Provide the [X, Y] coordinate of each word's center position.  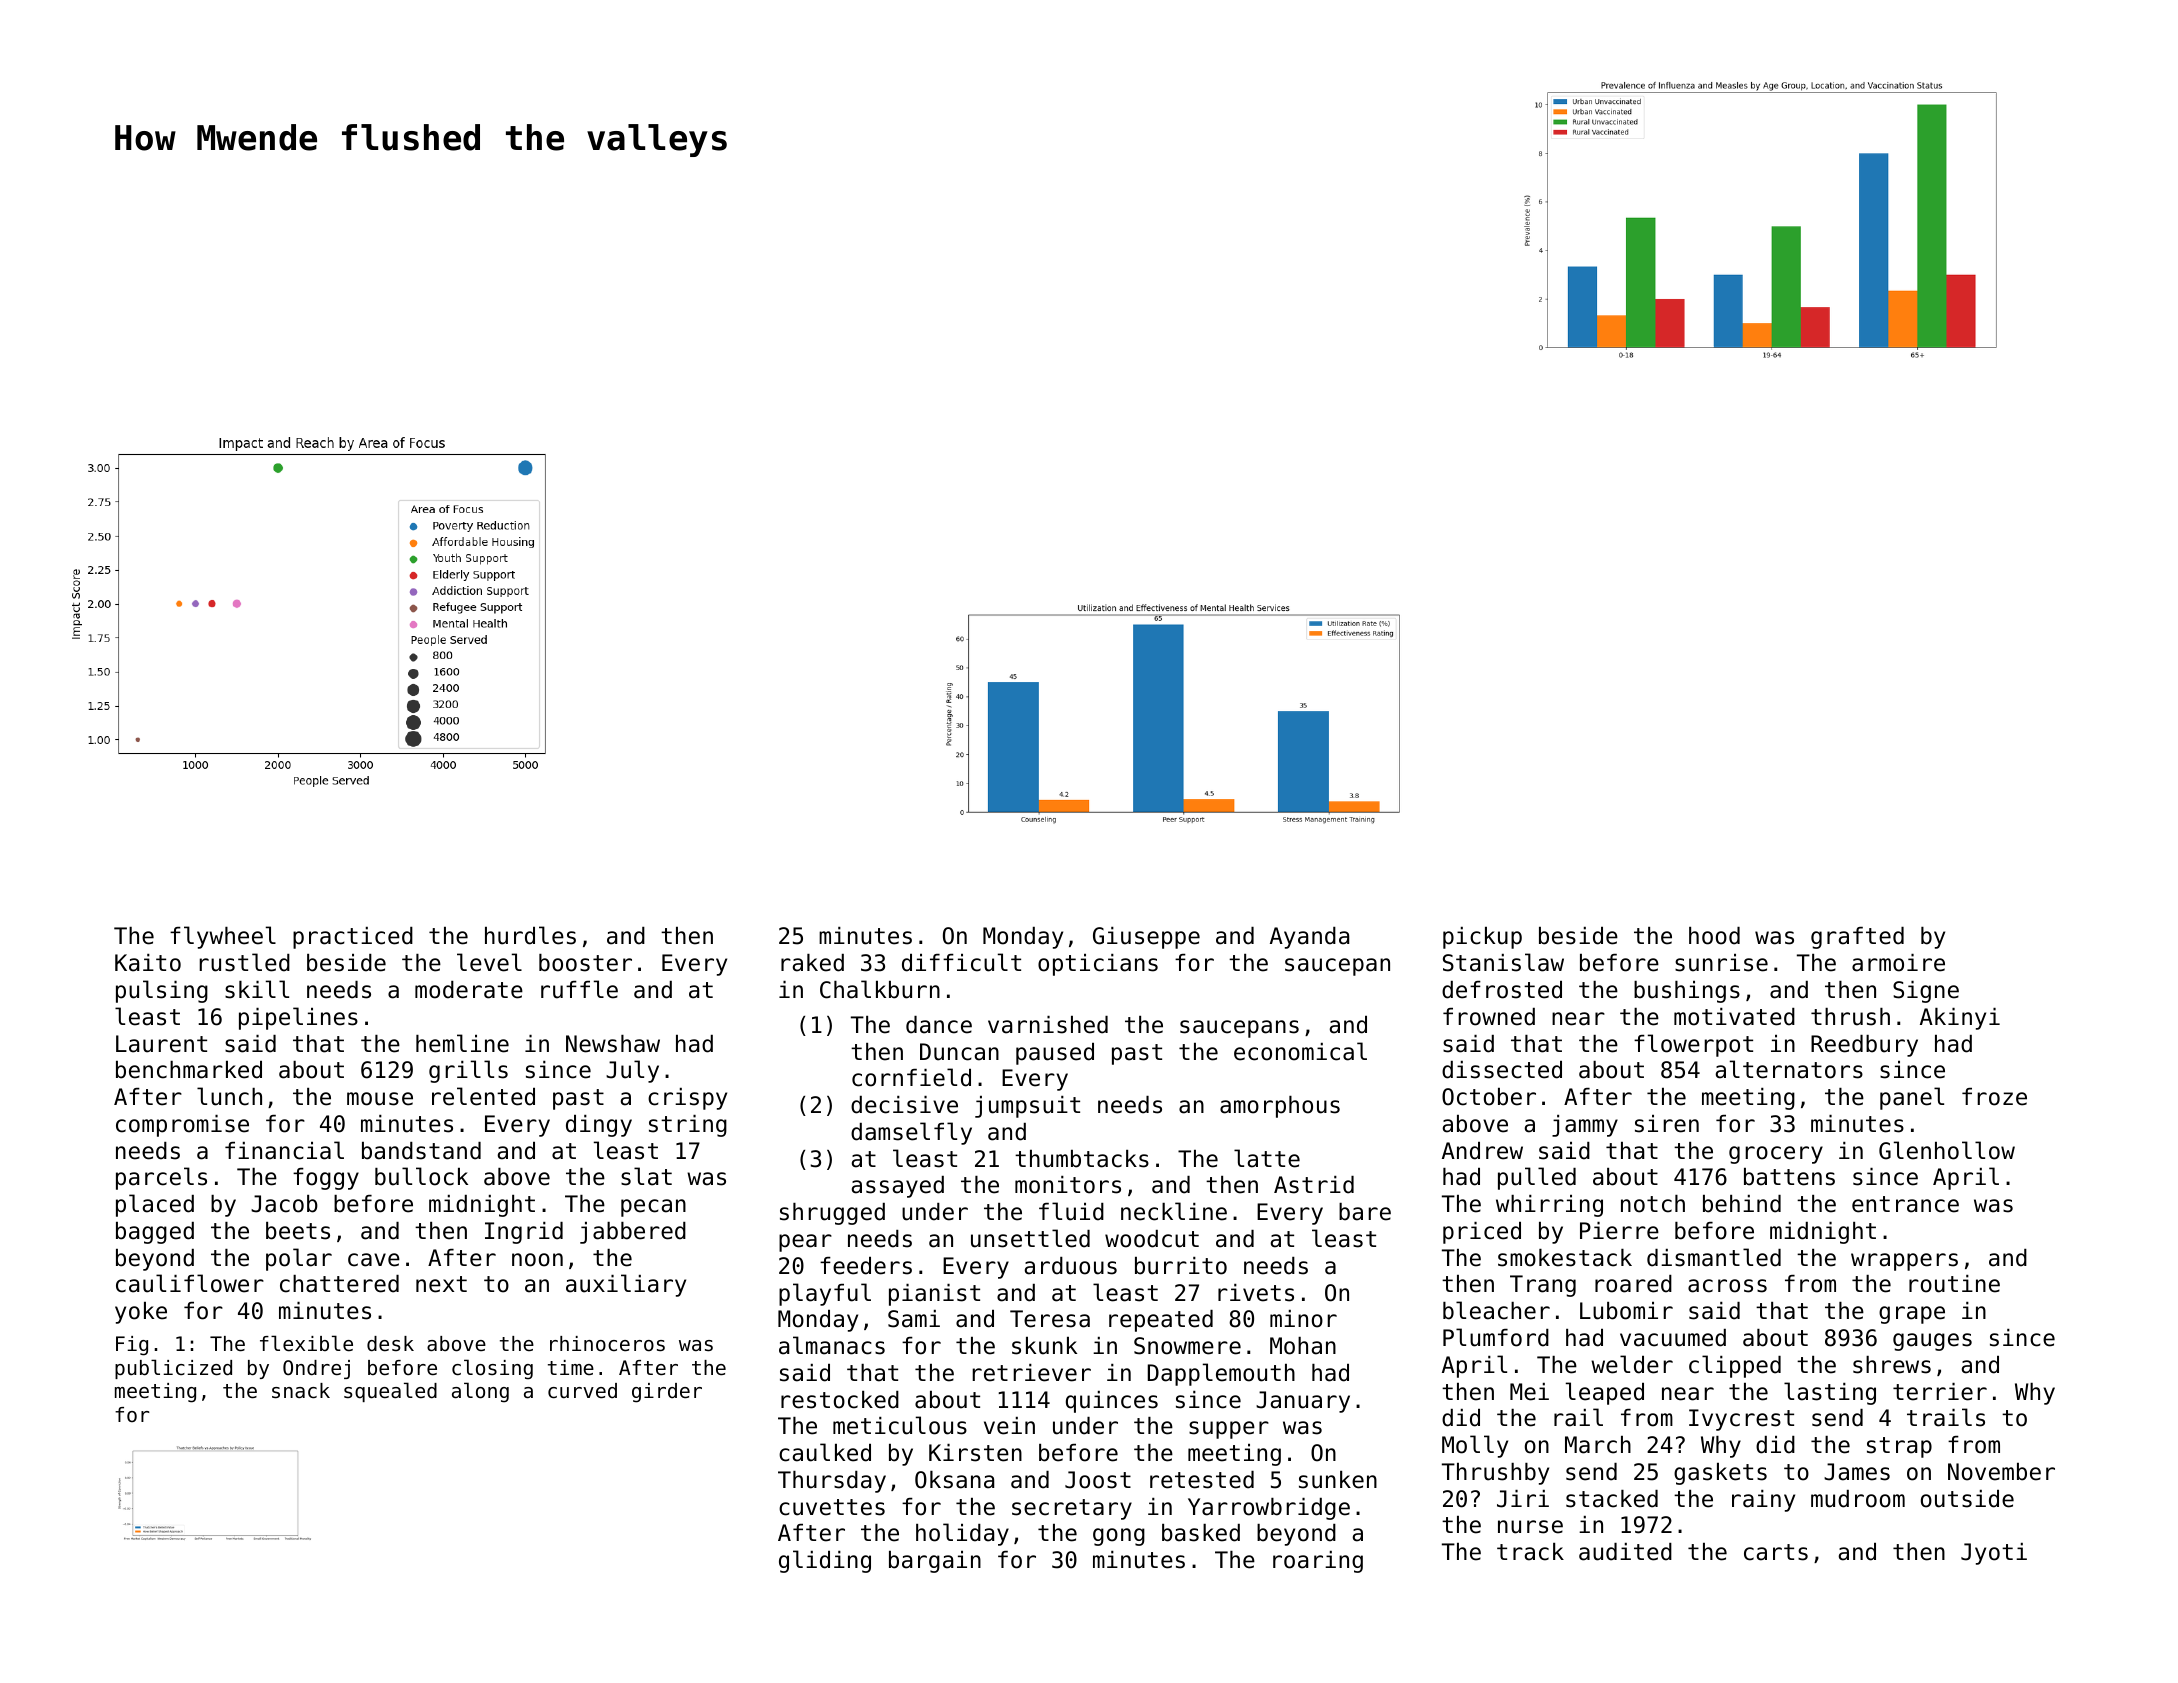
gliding [825, 1561]
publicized [173, 1369]
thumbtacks [1082, 1159]
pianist [934, 1295]
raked [812, 963]
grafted [1857, 938]
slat [646, 1176]
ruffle [579, 989]
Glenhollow [1947, 1150]
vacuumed [1673, 1338]
